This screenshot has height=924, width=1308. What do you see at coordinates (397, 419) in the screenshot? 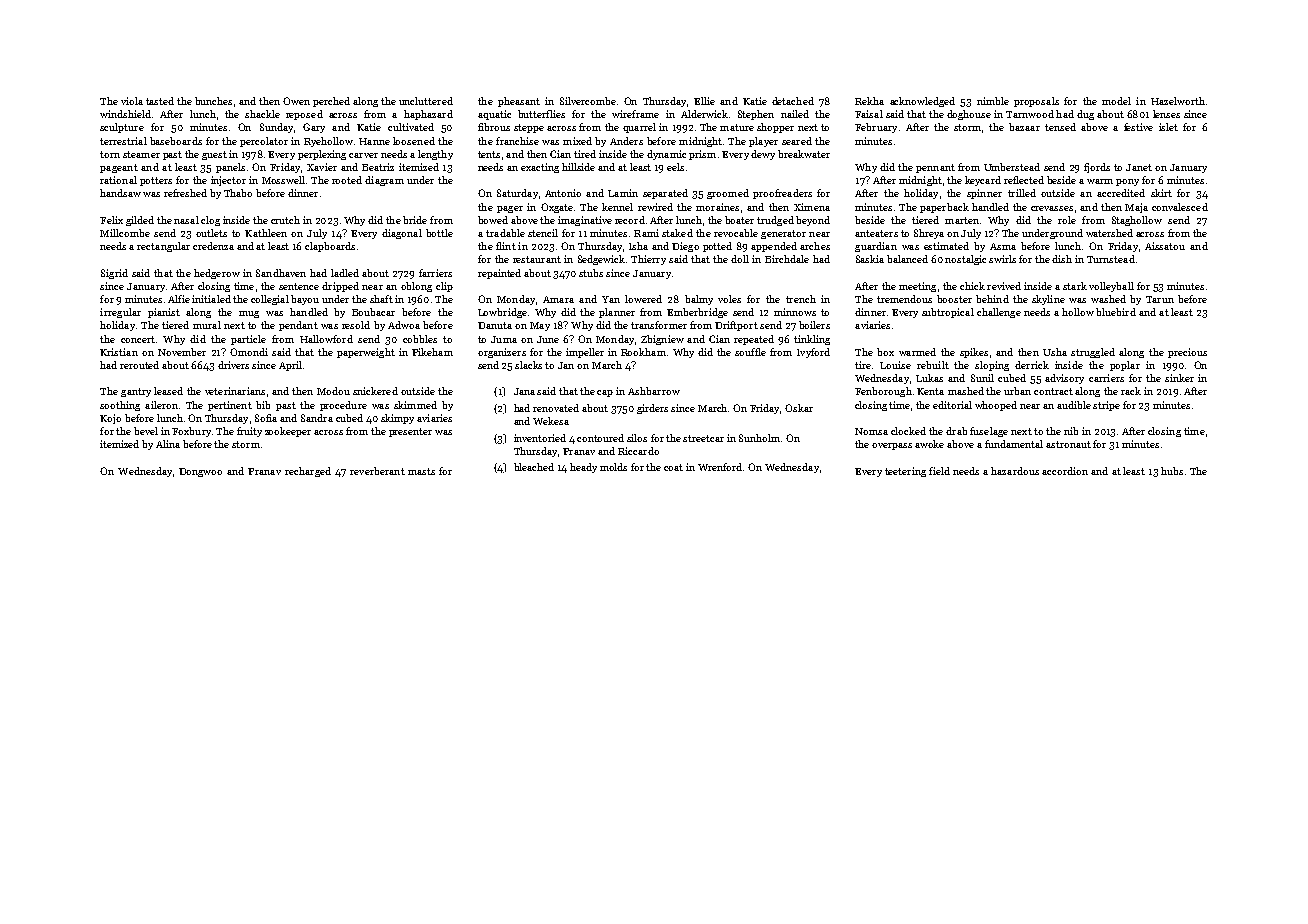
I see `skimpy` at bounding box center [397, 419].
